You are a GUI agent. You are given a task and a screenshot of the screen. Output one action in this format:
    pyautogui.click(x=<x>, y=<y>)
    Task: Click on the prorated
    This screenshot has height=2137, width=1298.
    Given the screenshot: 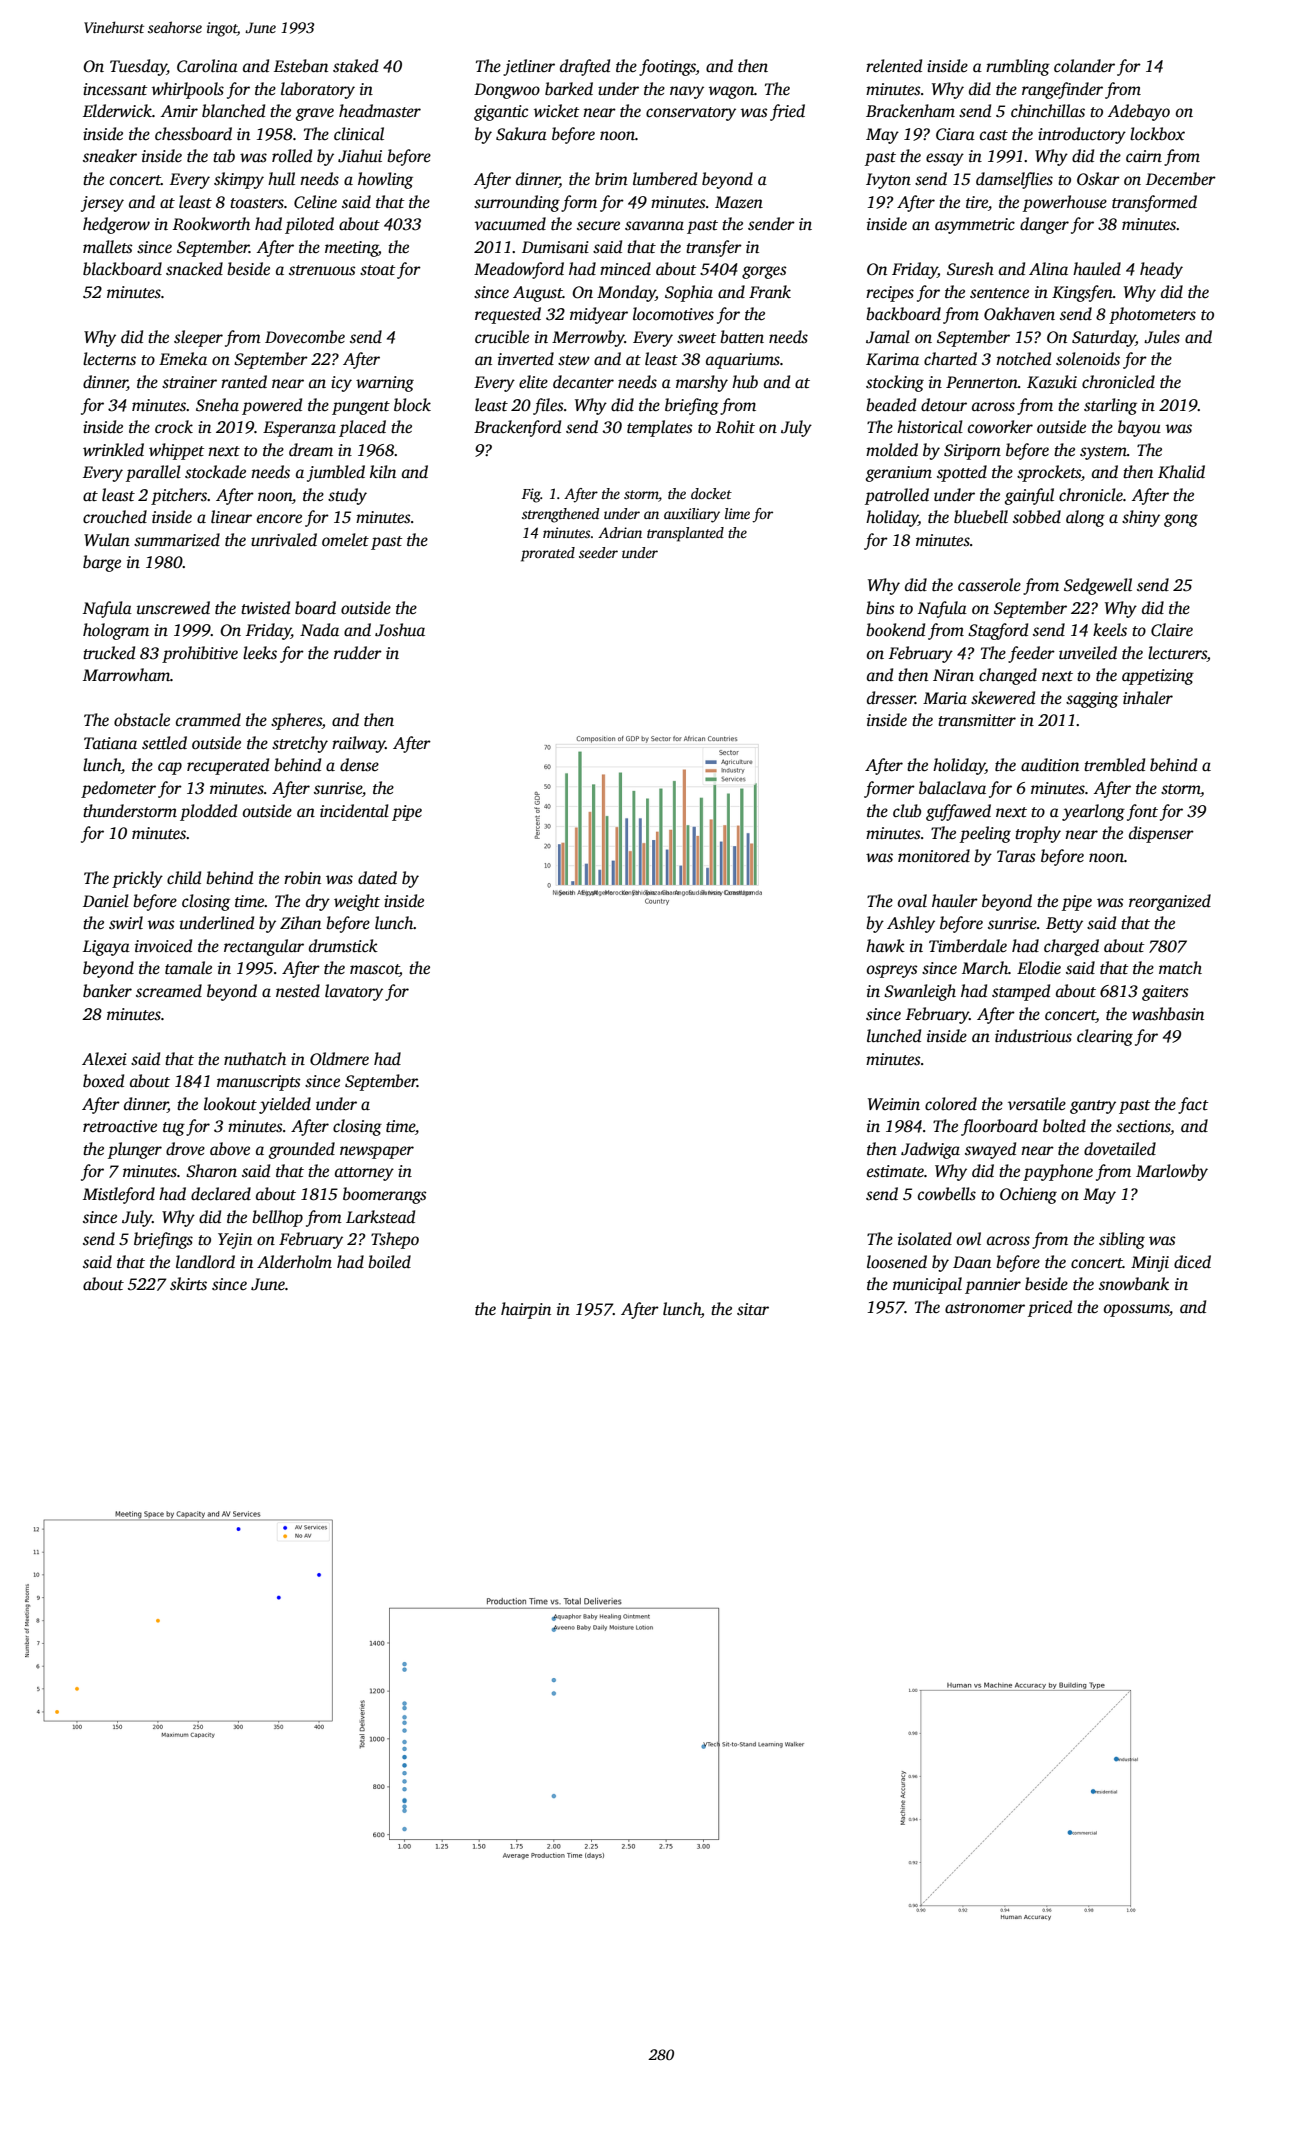 What is the action you would take?
    pyautogui.click(x=548, y=554)
